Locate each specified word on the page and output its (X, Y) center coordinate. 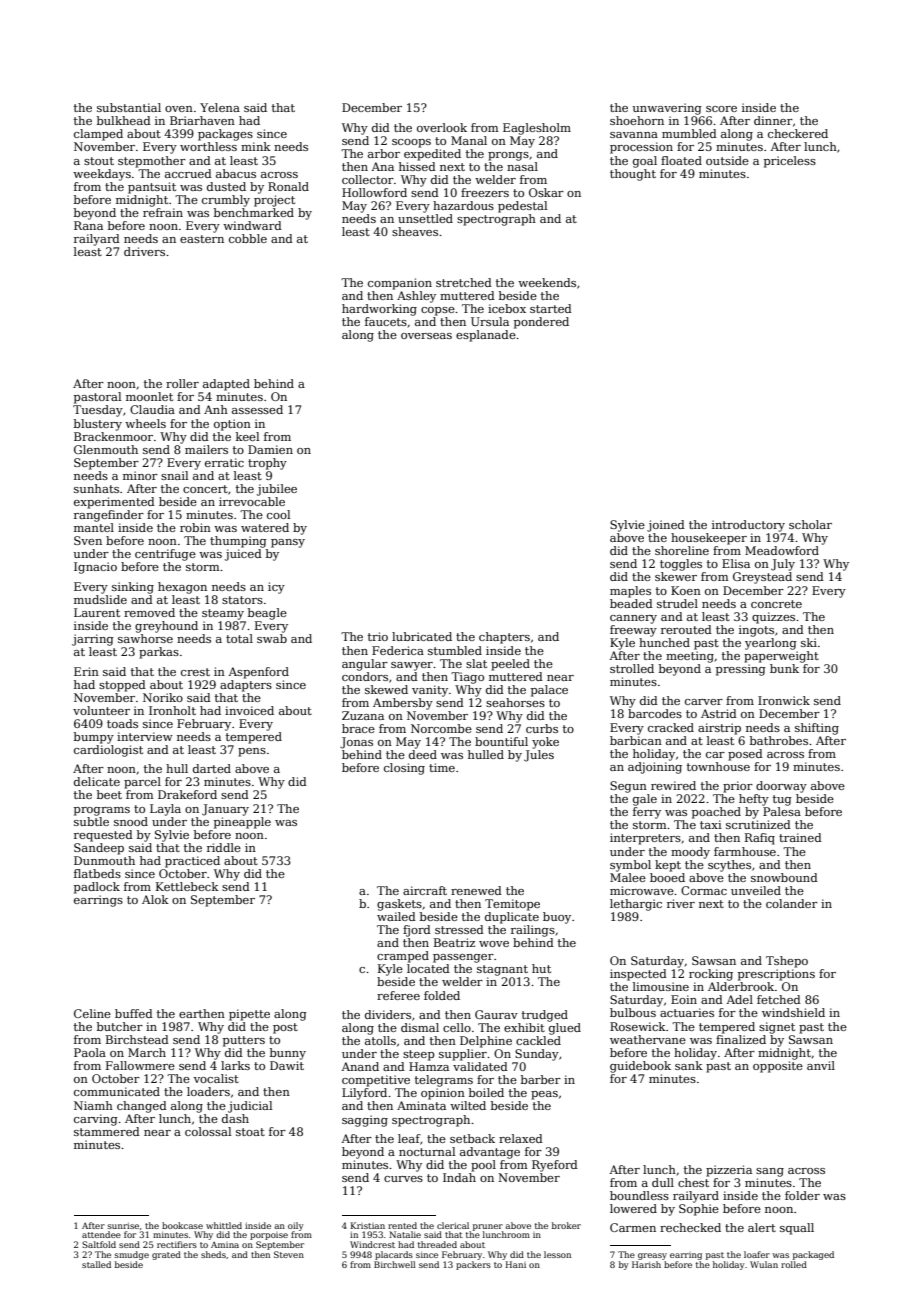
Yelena (220, 107)
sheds (213, 1254)
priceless (790, 162)
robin (195, 527)
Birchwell (395, 1264)
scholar (810, 524)
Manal (469, 140)
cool (278, 514)
